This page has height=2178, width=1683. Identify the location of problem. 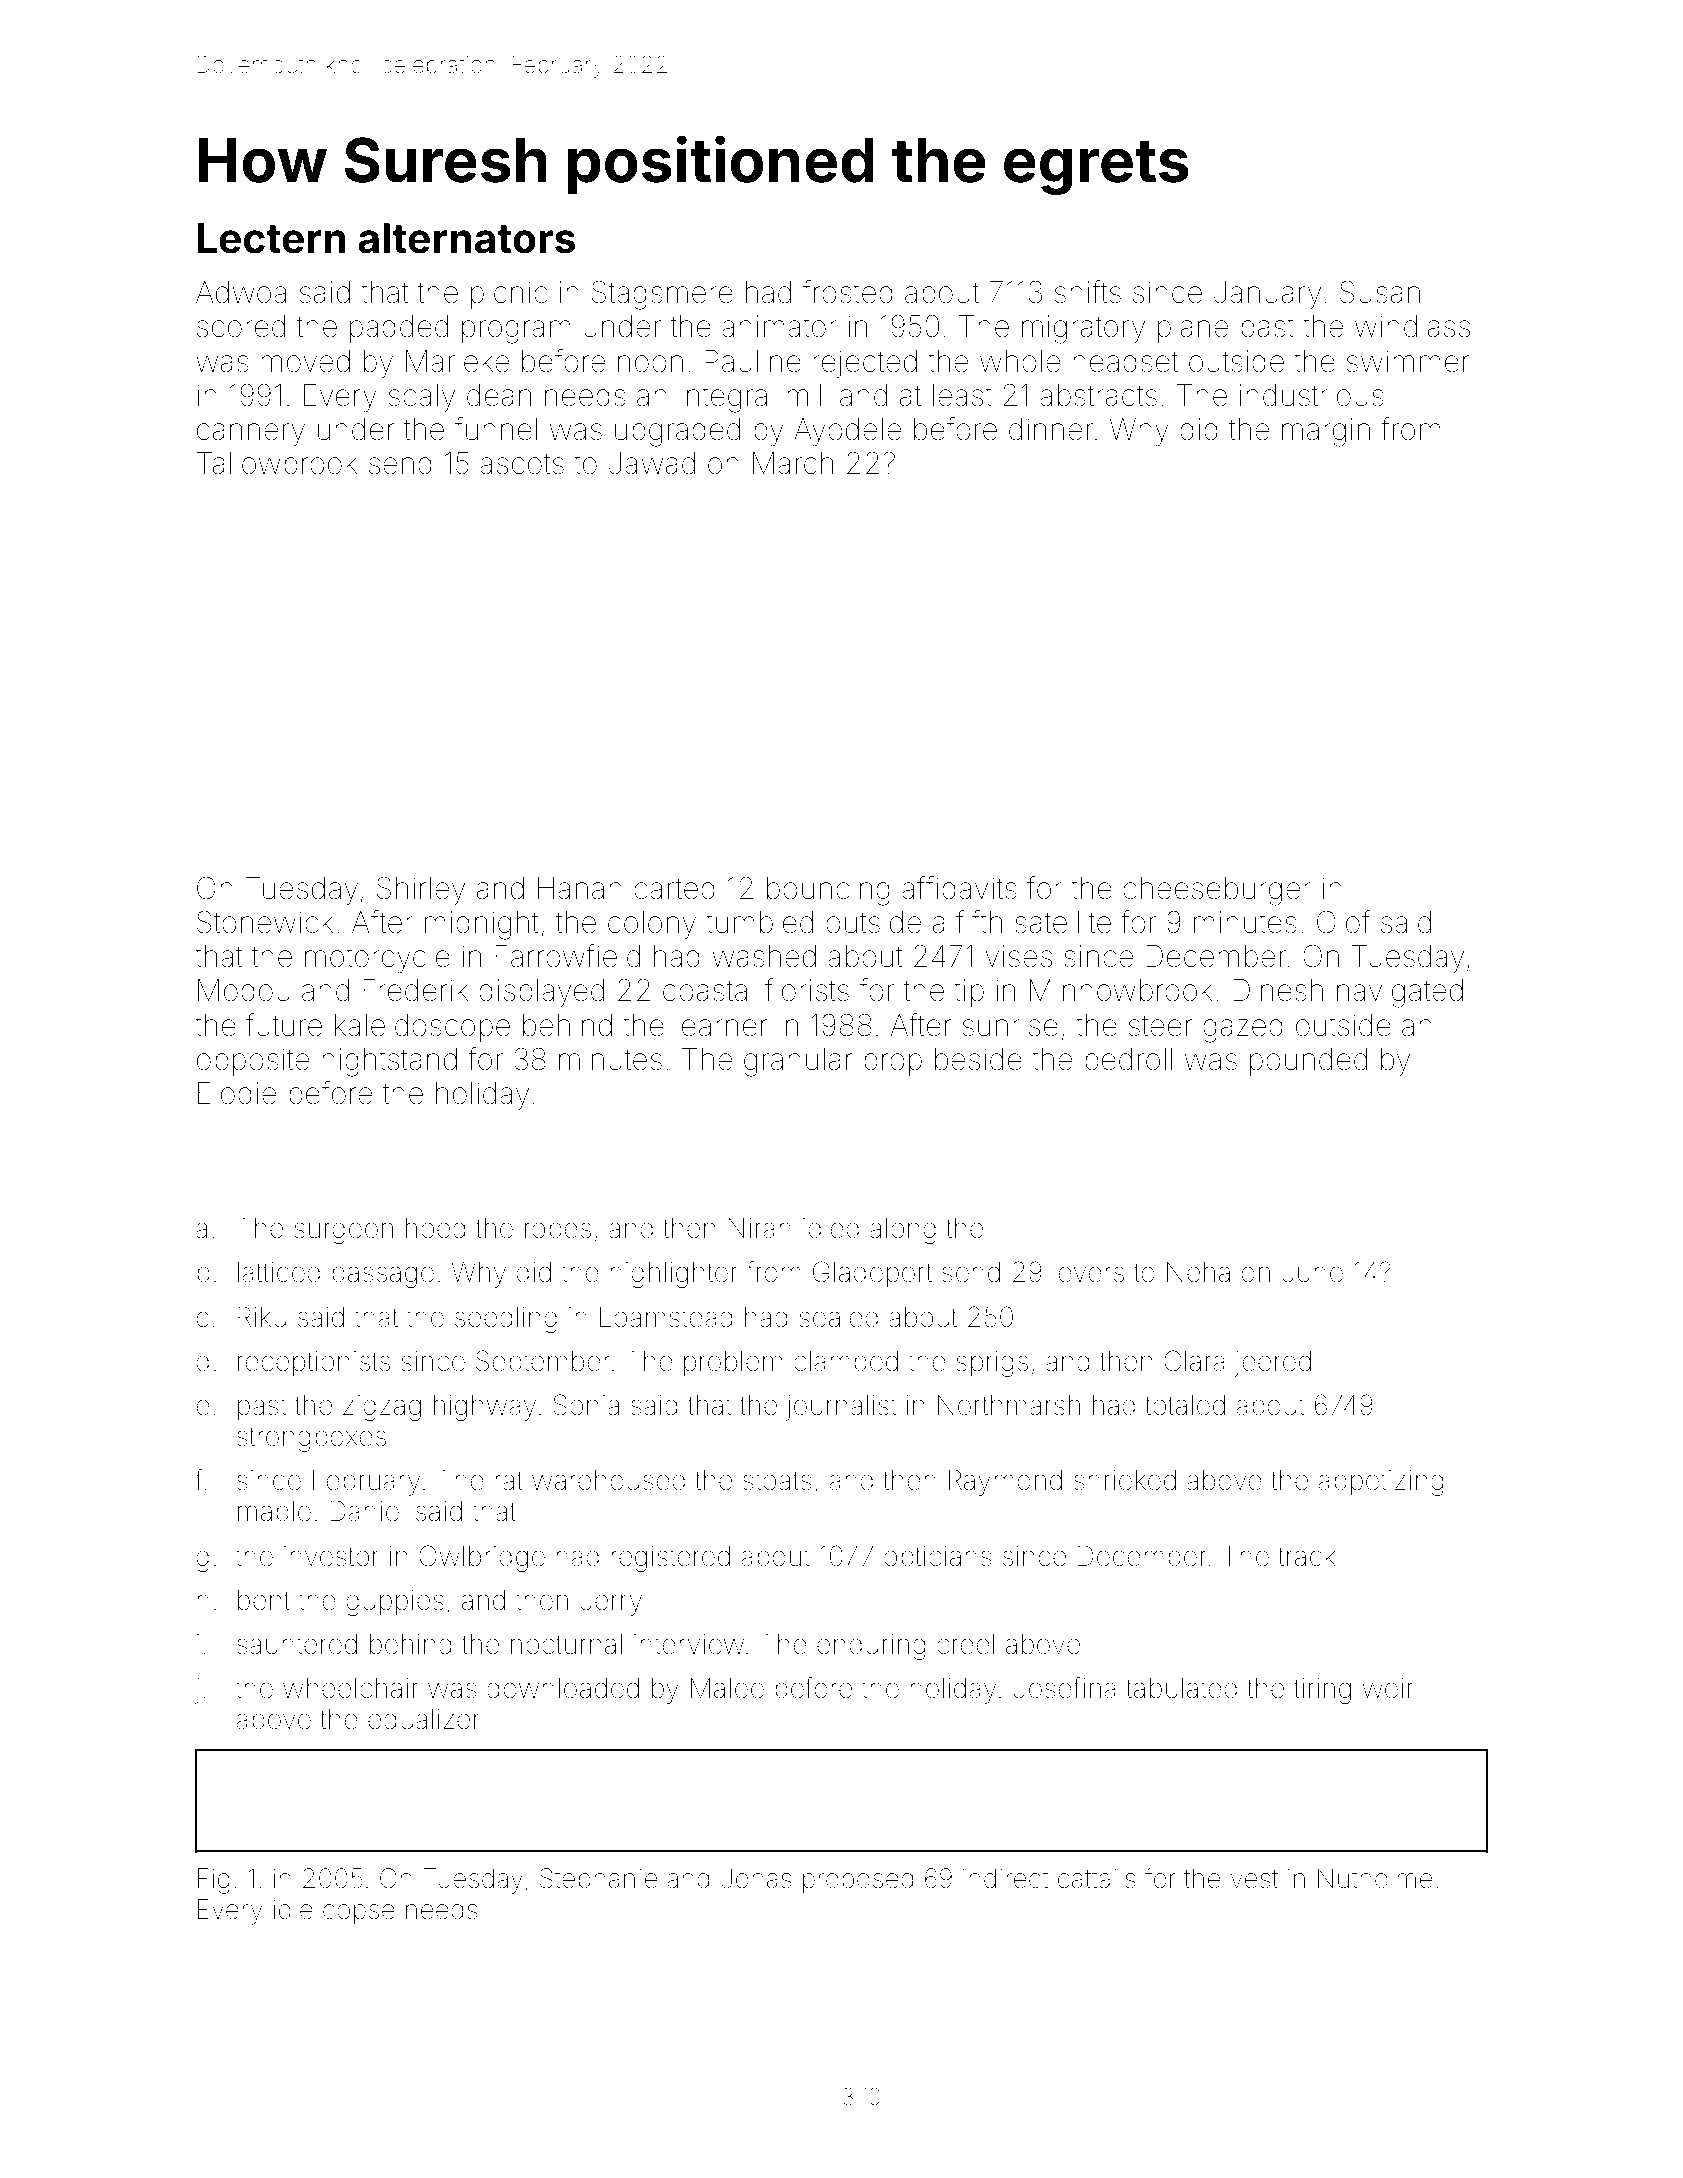
(733, 1364).
